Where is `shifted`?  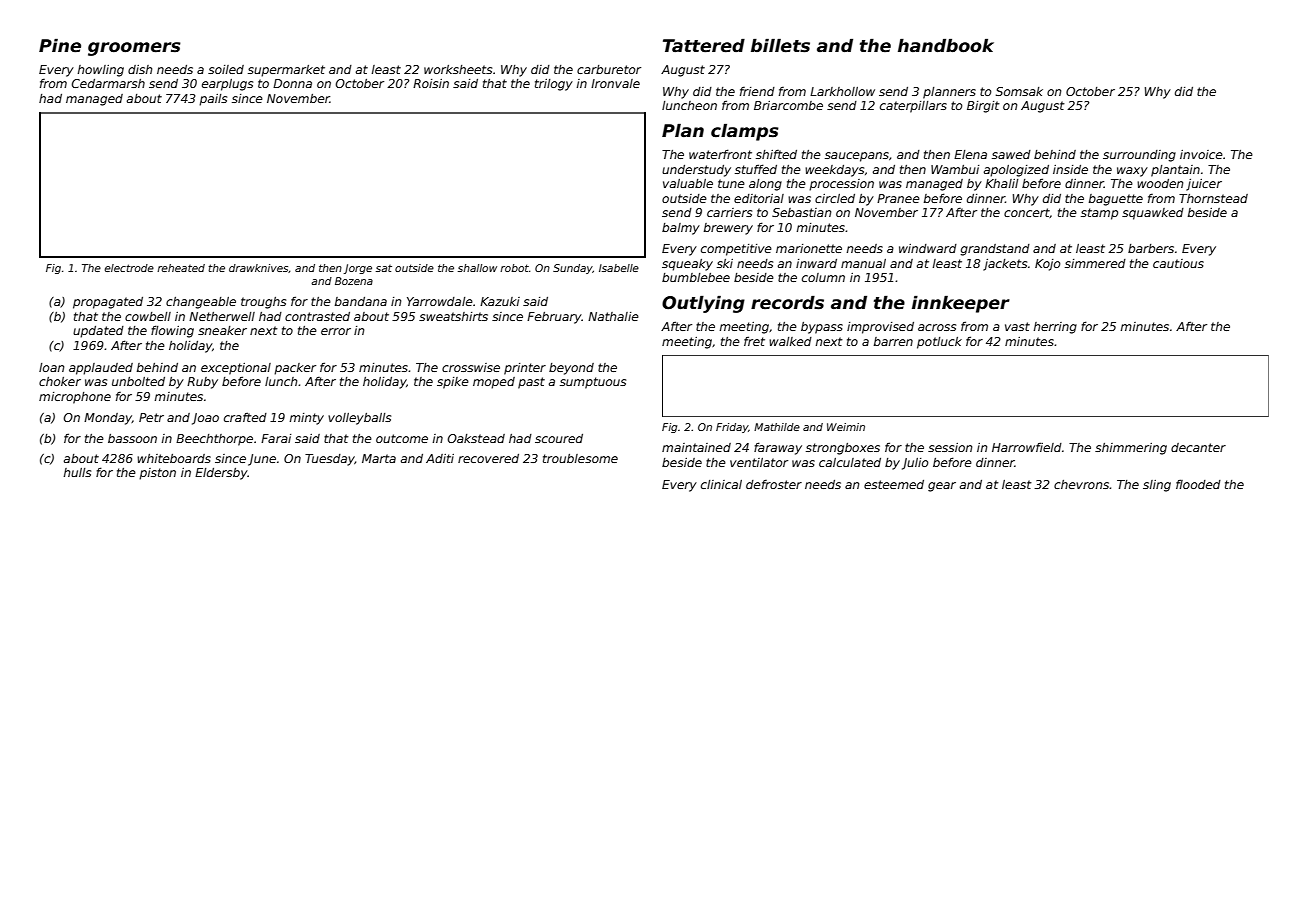
shifted is located at coordinates (776, 154).
